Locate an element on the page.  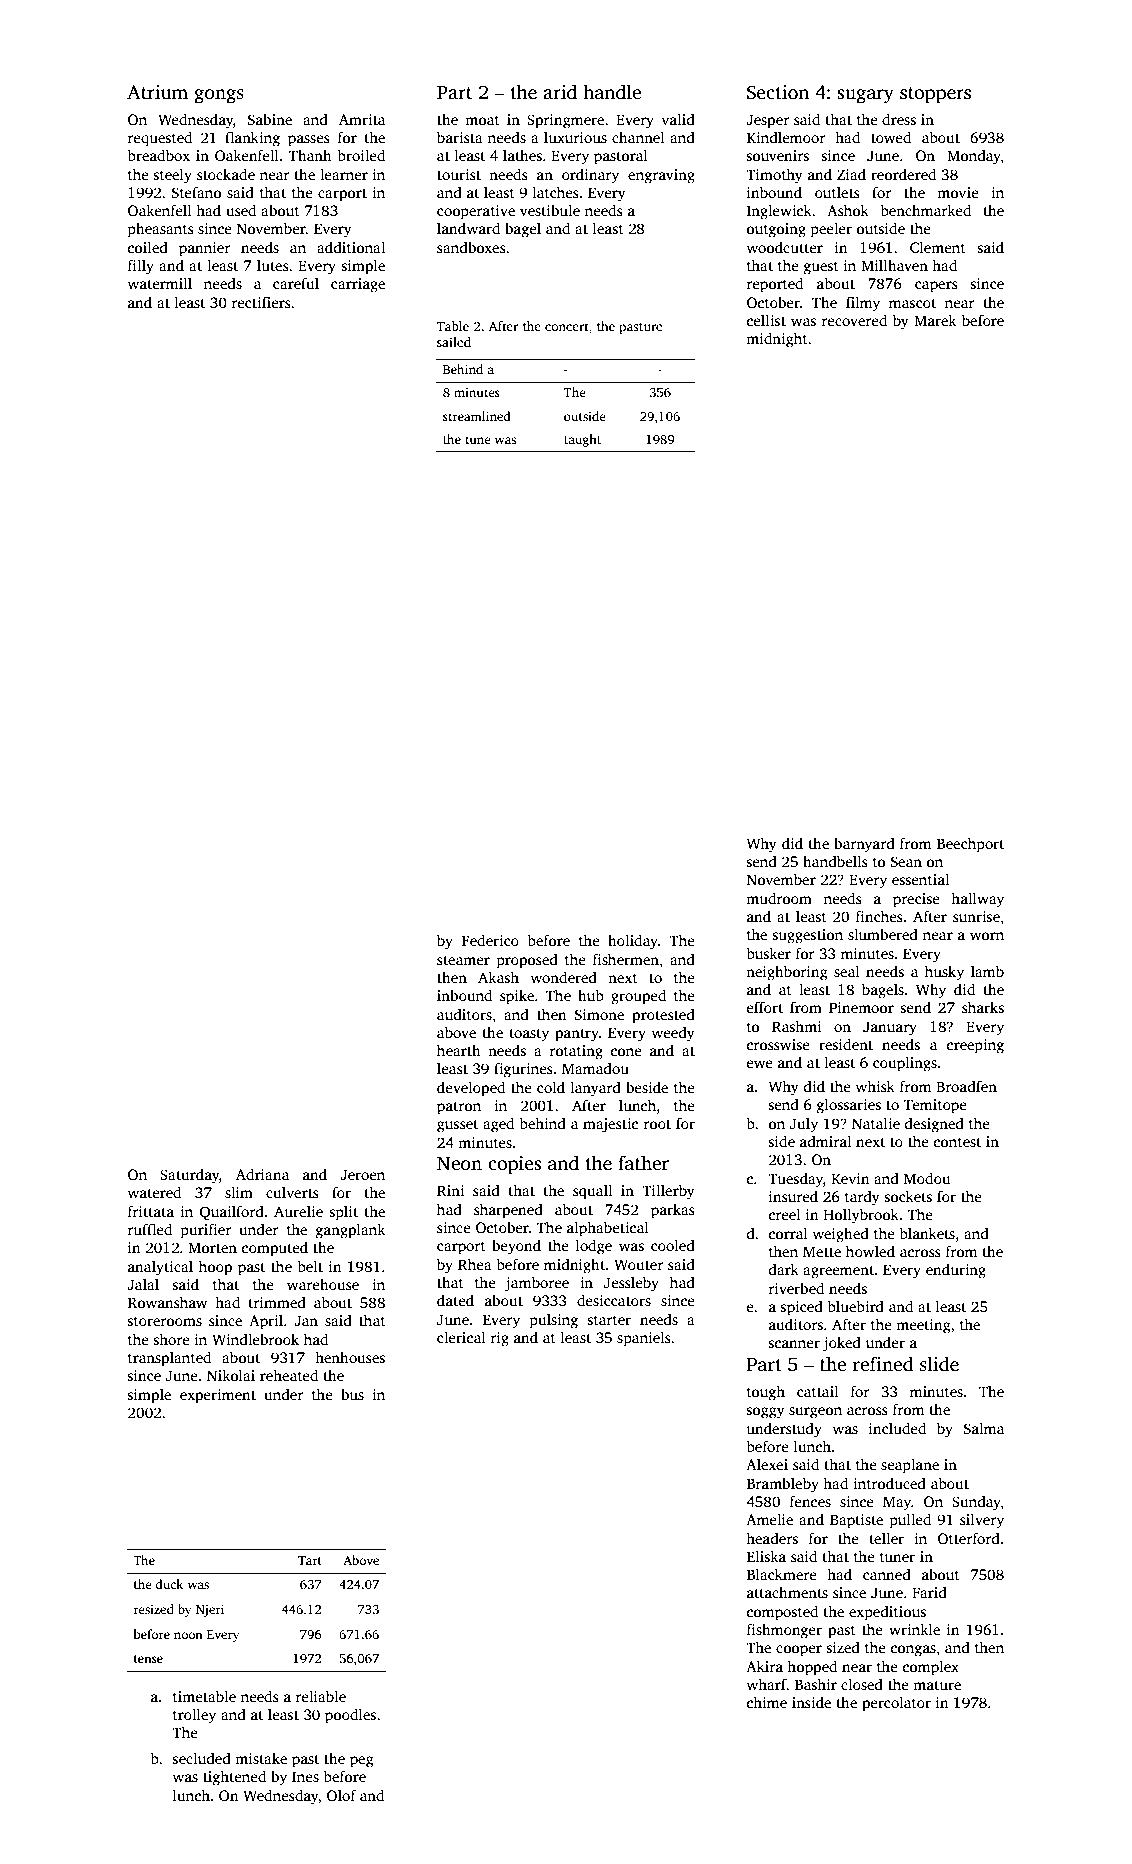
handle is located at coordinates (612, 92).
